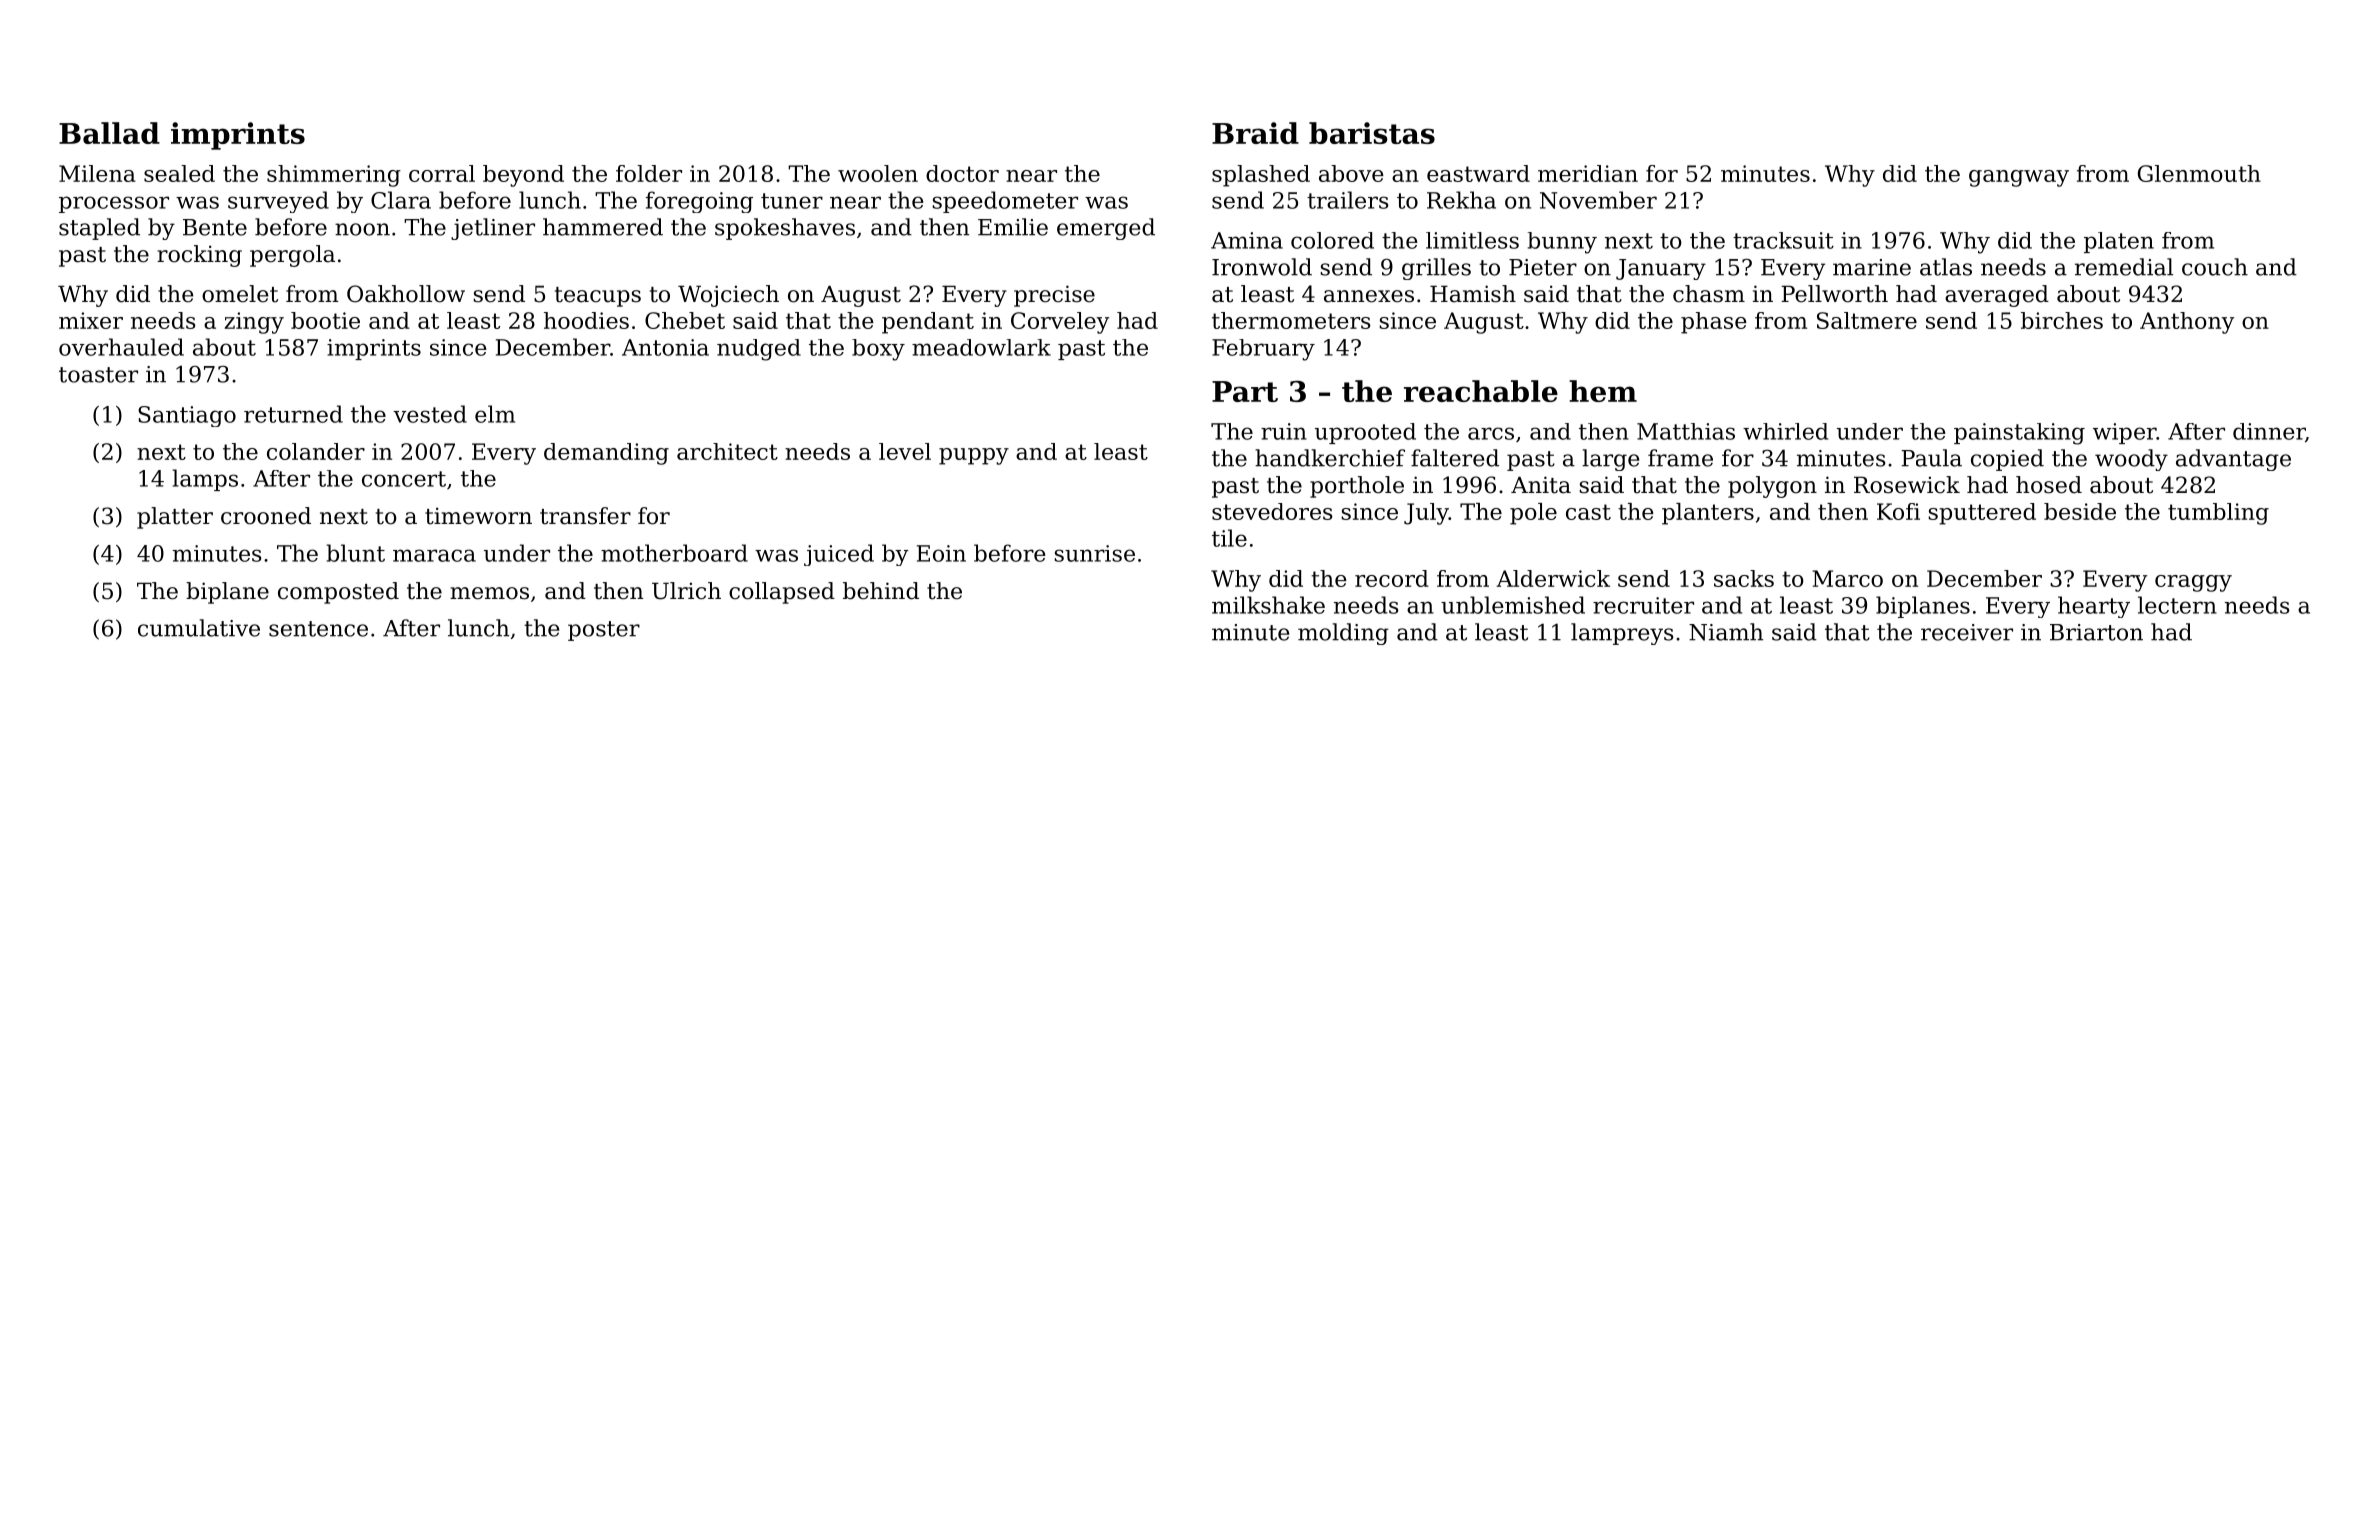  What do you see at coordinates (199, 256) in the document?
I see `rocking` at bounding box center [199, 256].
